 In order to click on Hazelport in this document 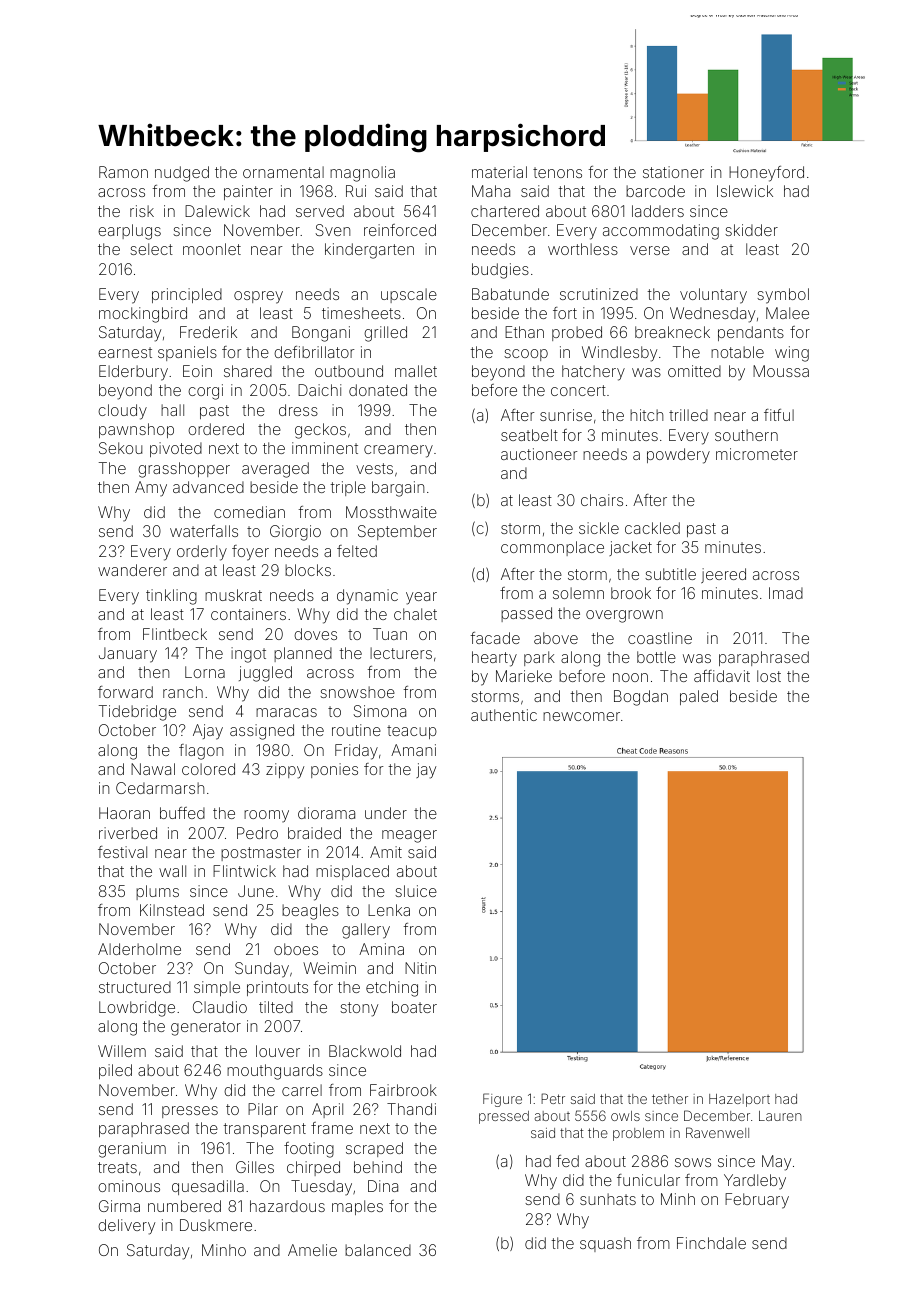, I will do `click(739, 1100)`.
